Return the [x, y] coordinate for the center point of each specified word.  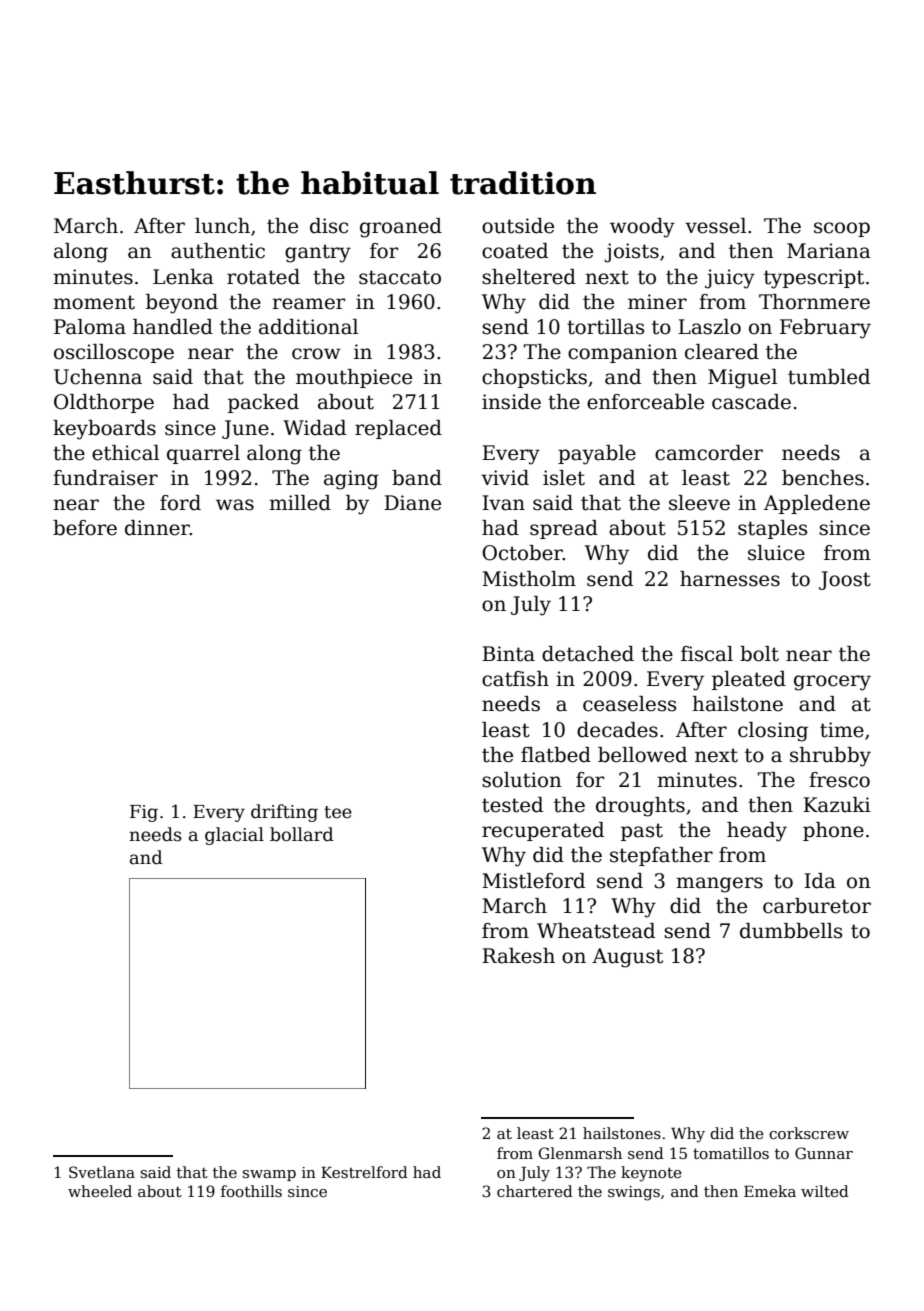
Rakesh [518, 956]
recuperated [543, 831]
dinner [157, 528]
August [627, 958]
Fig [144, 813]
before [85, 528]
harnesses [730, 579]
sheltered [529, 277]
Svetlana [102, 1172]
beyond [182, 304]
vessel [715, 226]
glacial [234, 836]
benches [823, 478]
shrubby [830, 757]
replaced [398, 429]
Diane [412, 503]
